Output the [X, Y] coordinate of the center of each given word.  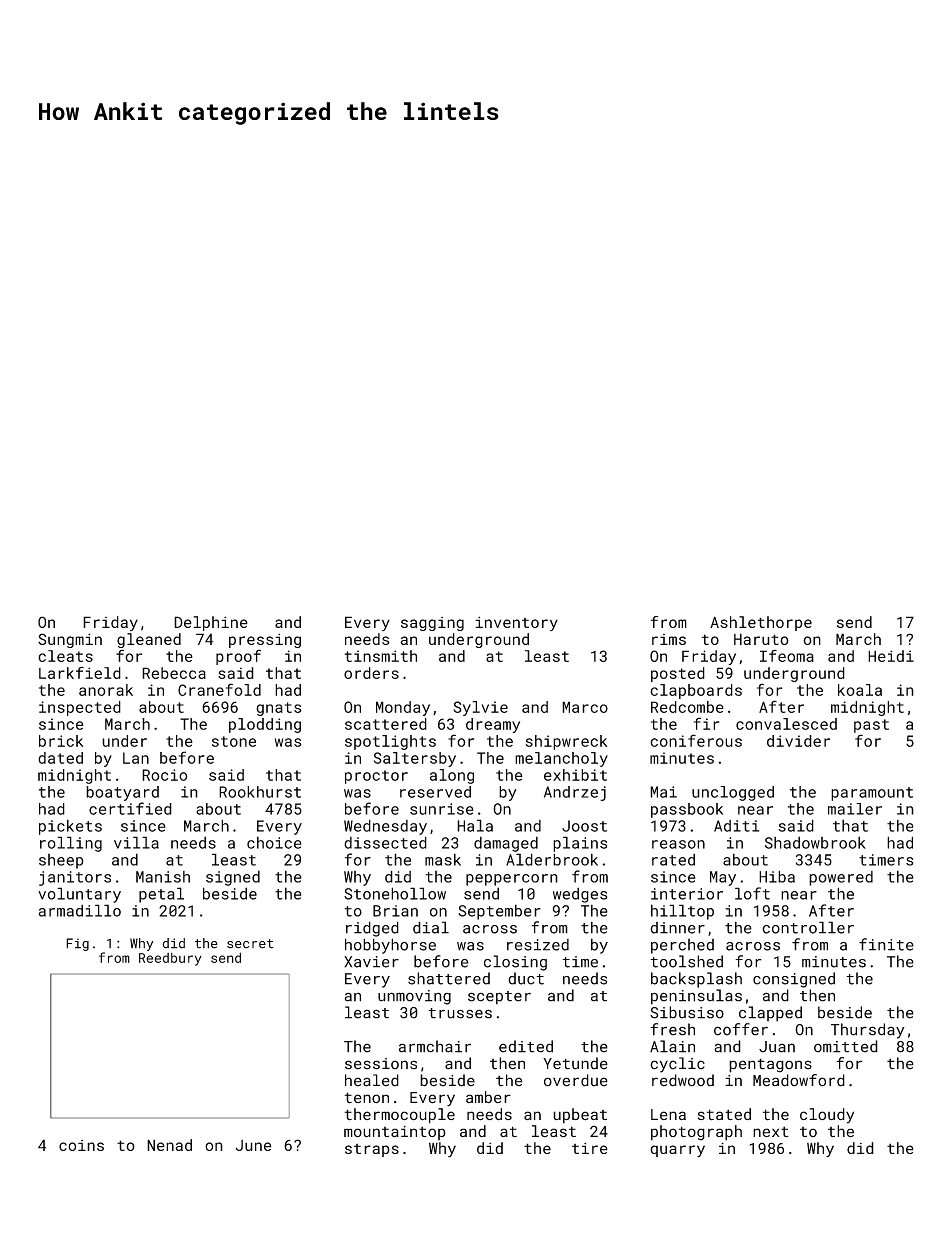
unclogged [733, 793]
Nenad [169, 1145]
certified [130, 808]
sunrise [442, 809]
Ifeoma [787, 655]
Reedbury [170, 959]
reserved [435, 792]
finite [886, 944]
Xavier [371, 962]
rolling [71, 844]
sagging [432, 624]
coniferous [696, 740]
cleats [65, 656]
